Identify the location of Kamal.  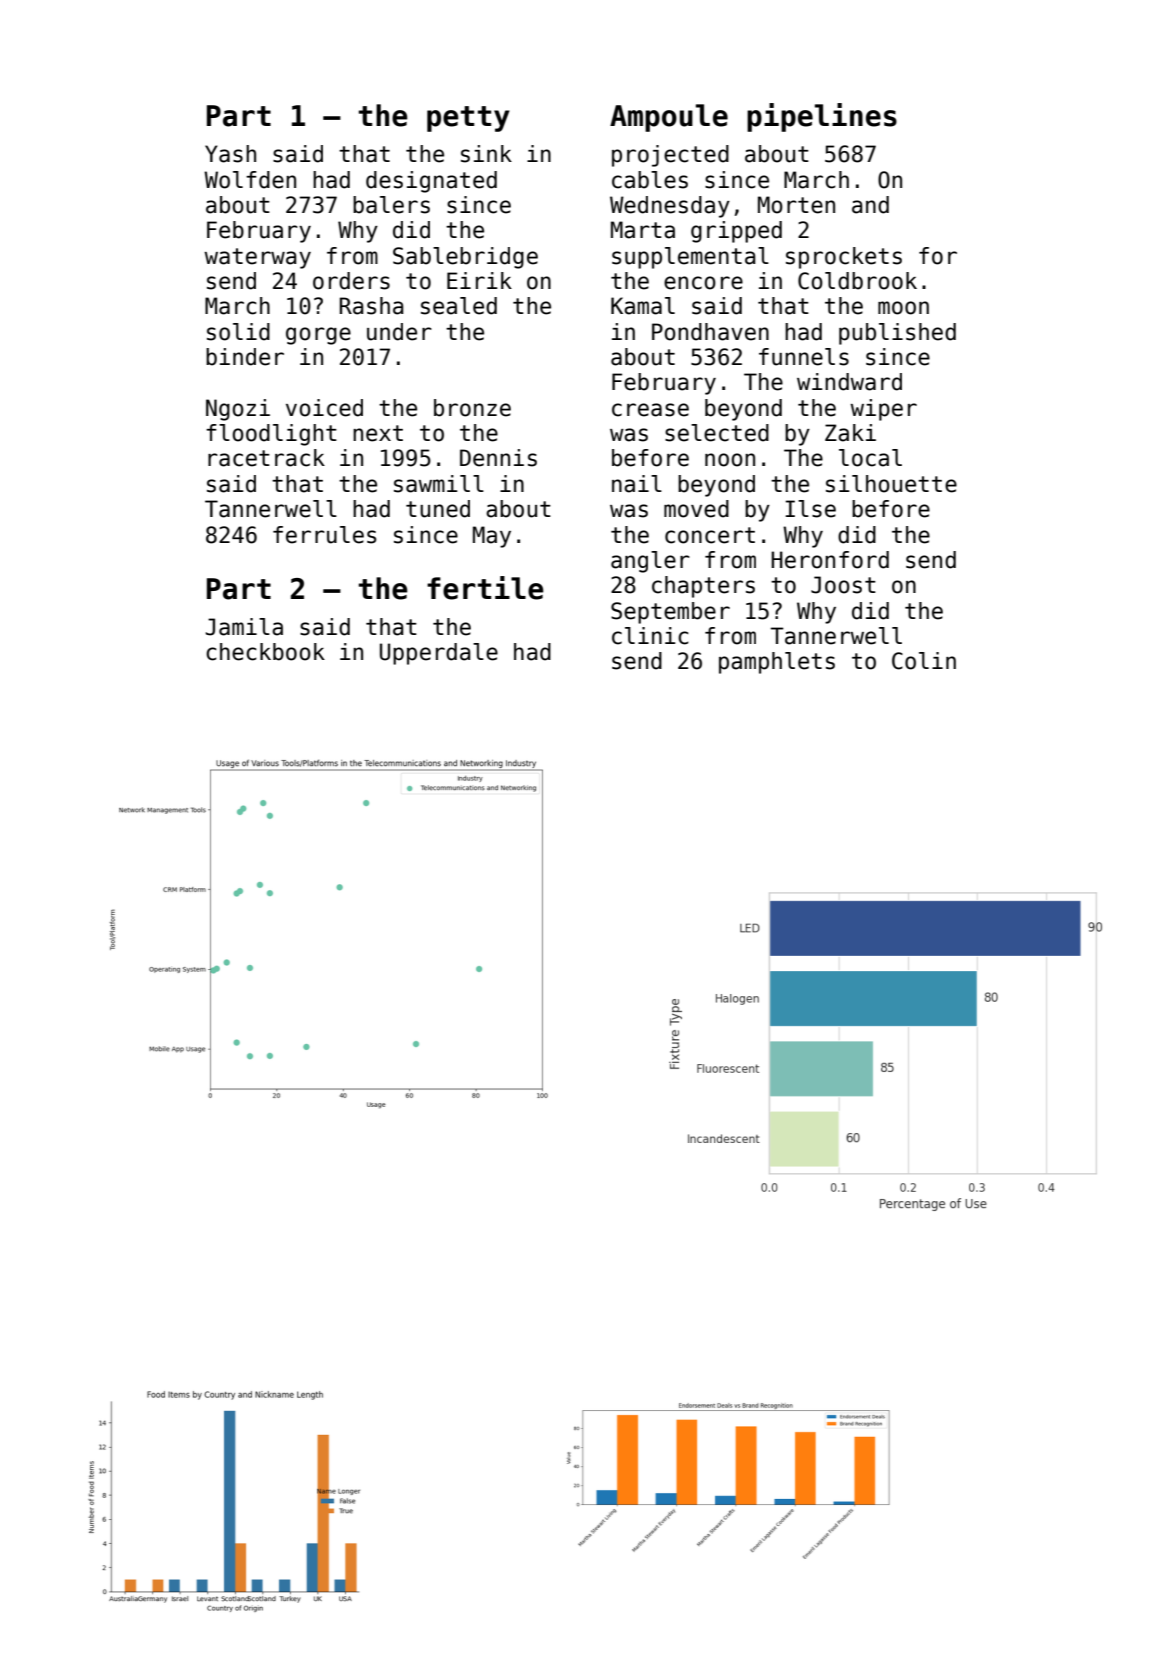
(643, 306).
